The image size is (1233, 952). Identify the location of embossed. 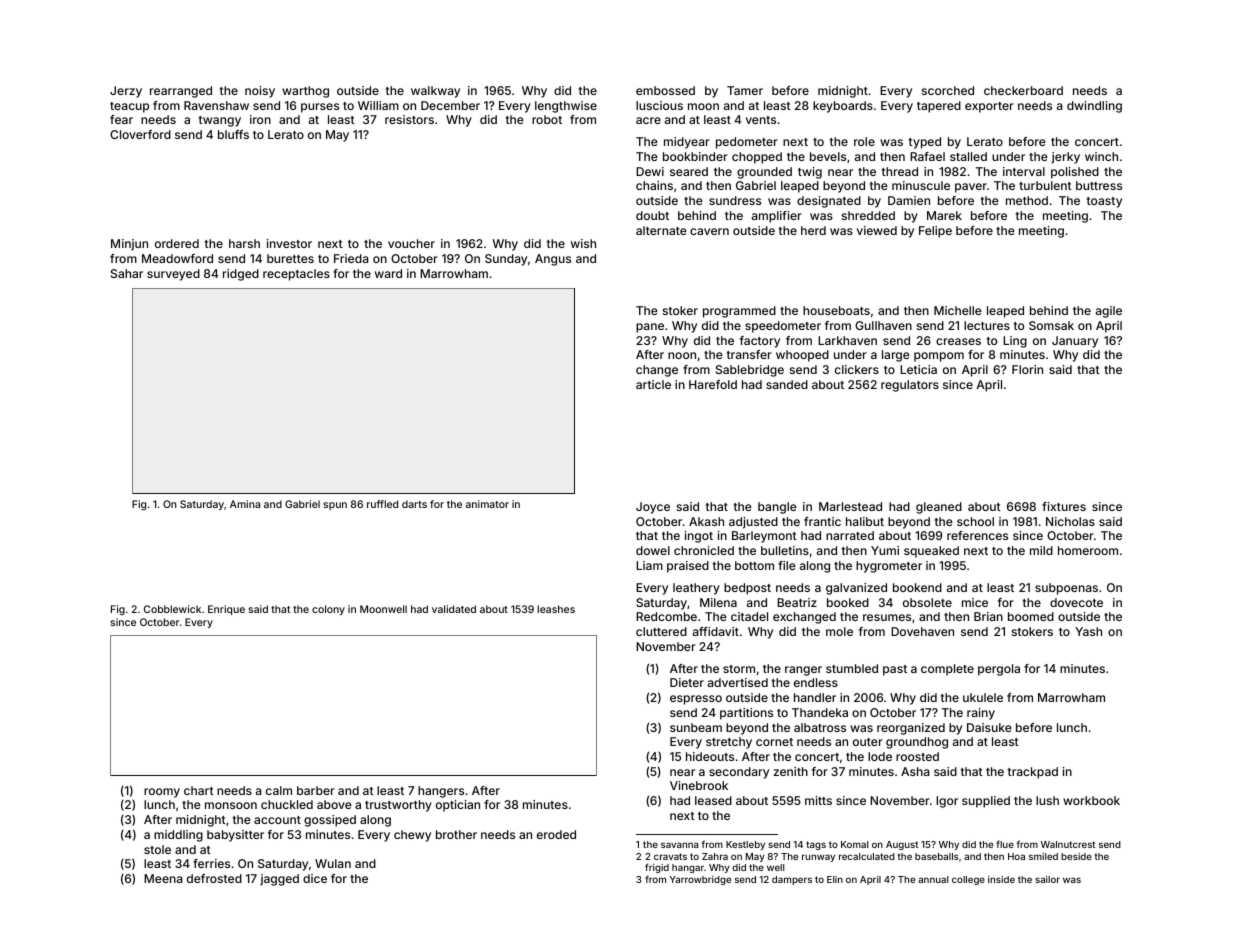
(665, 90).
